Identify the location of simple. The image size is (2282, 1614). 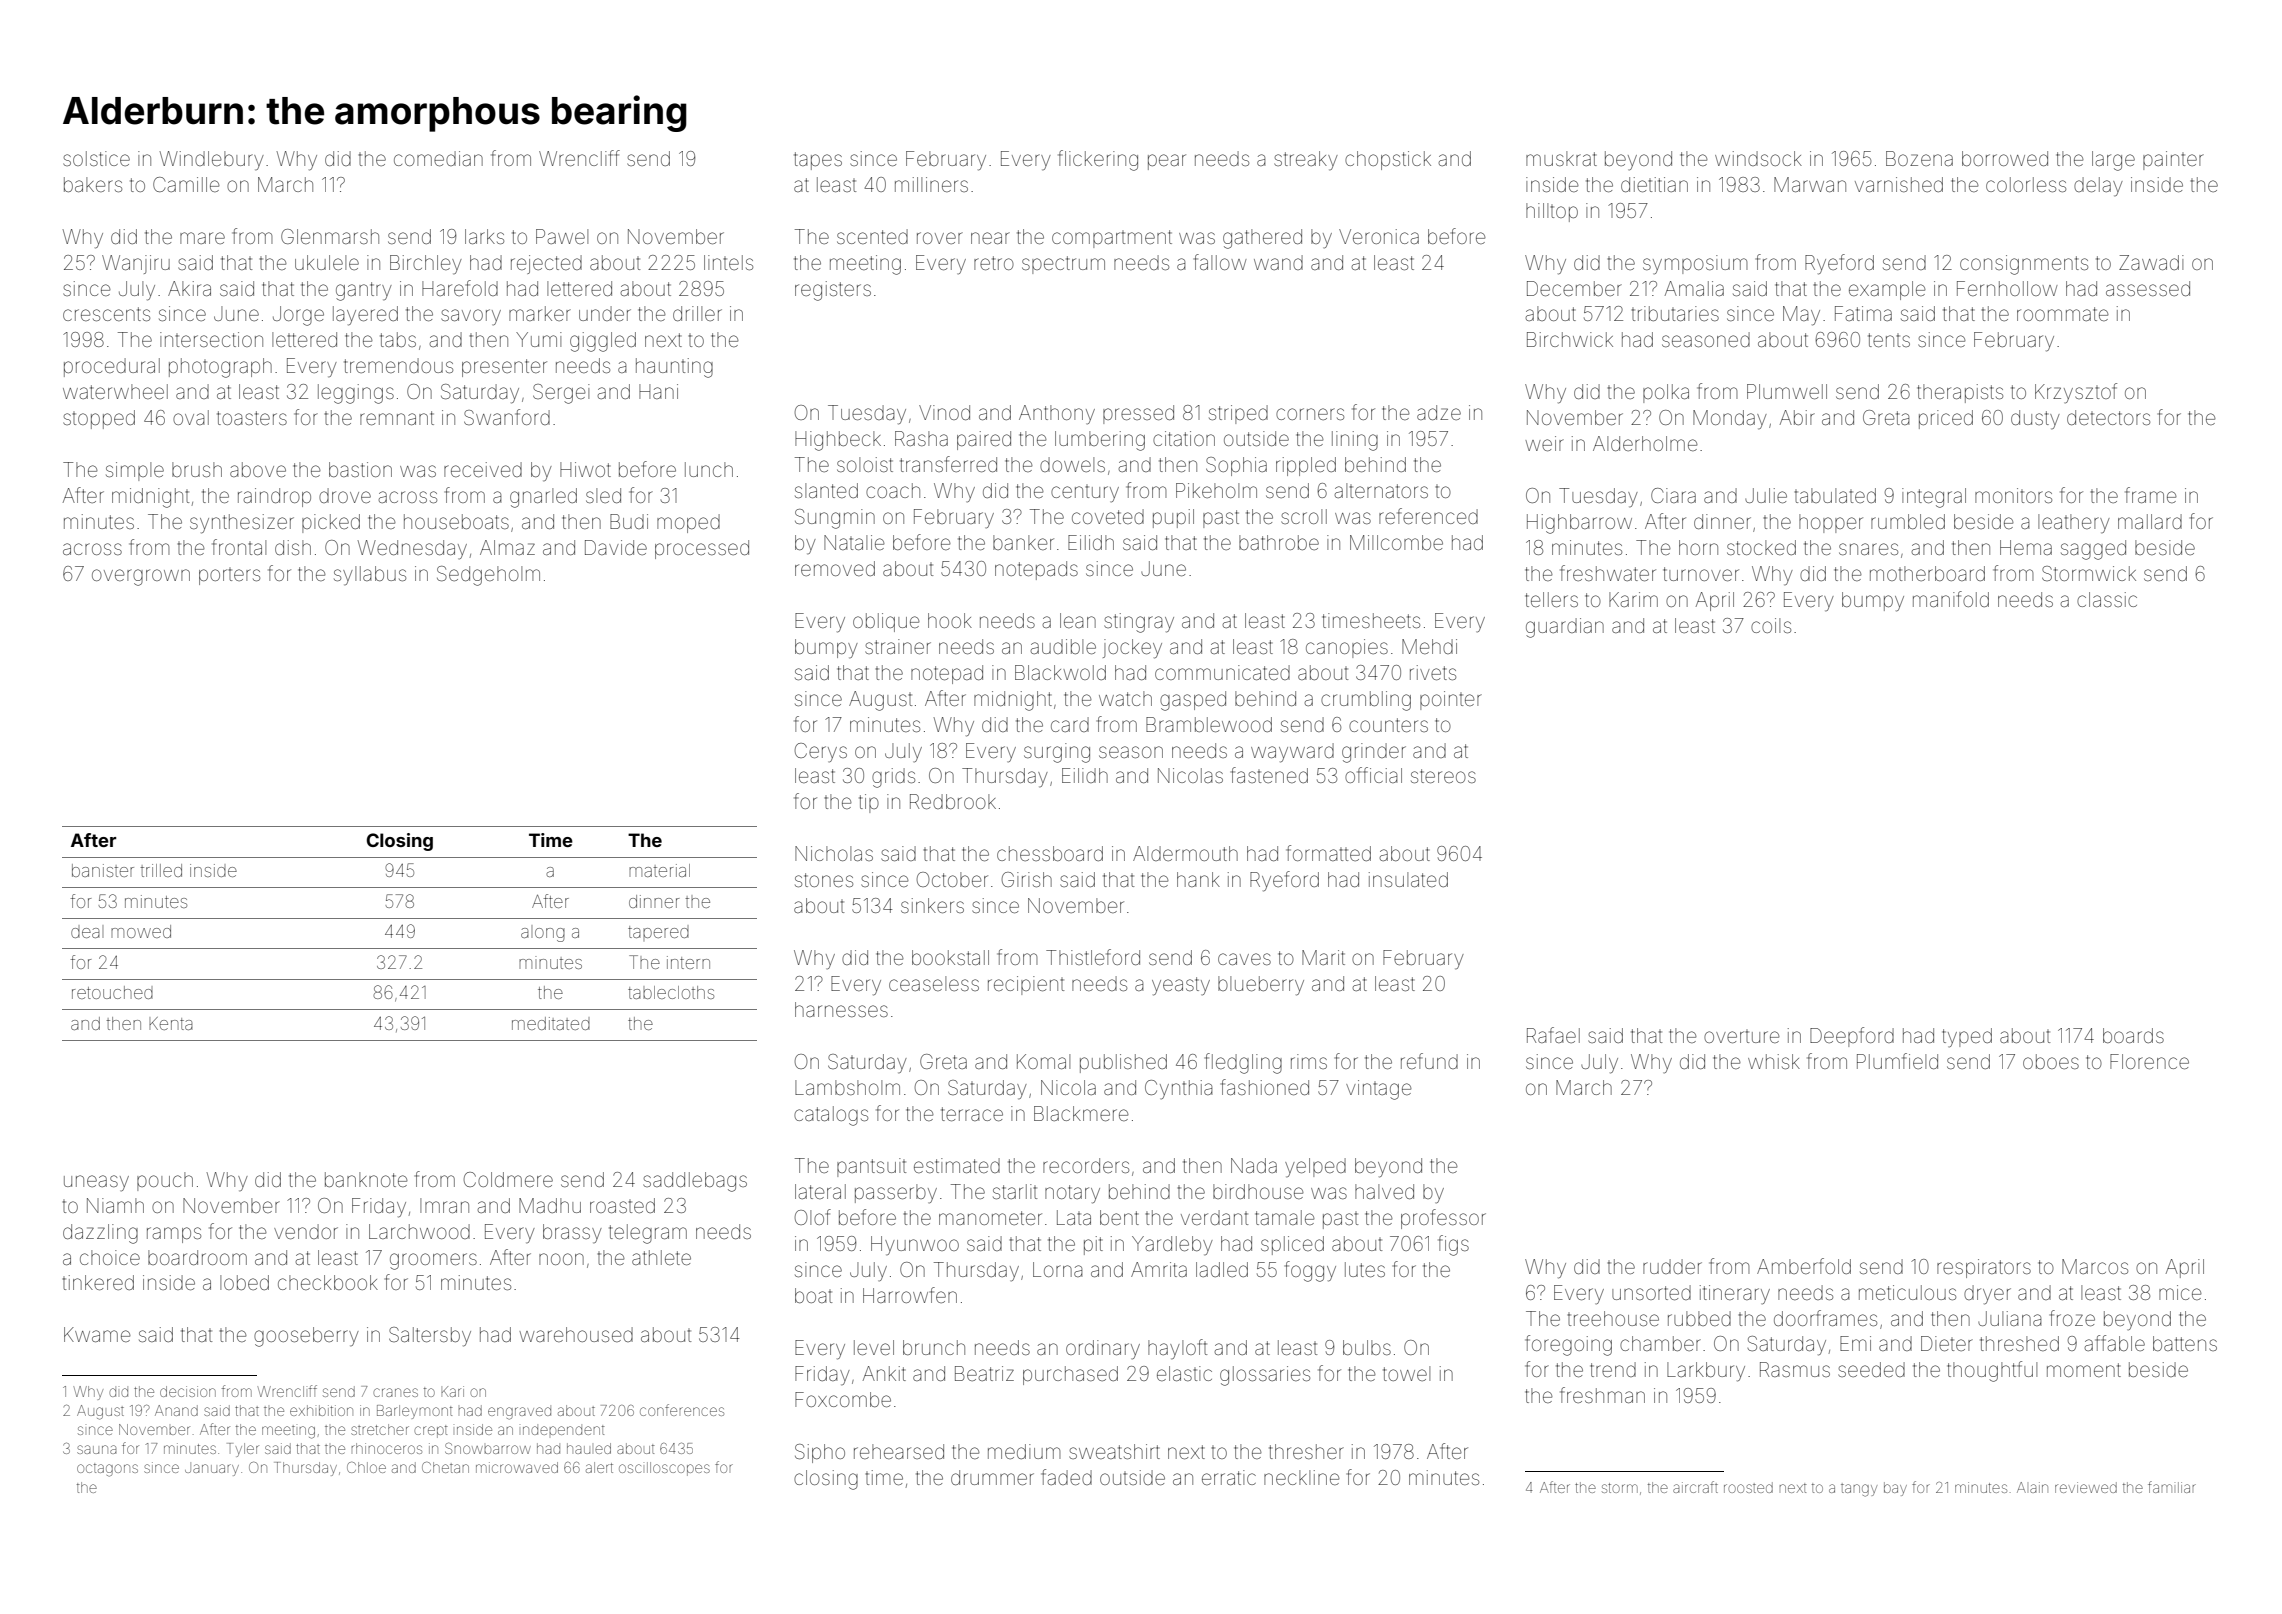
(135, 471).
